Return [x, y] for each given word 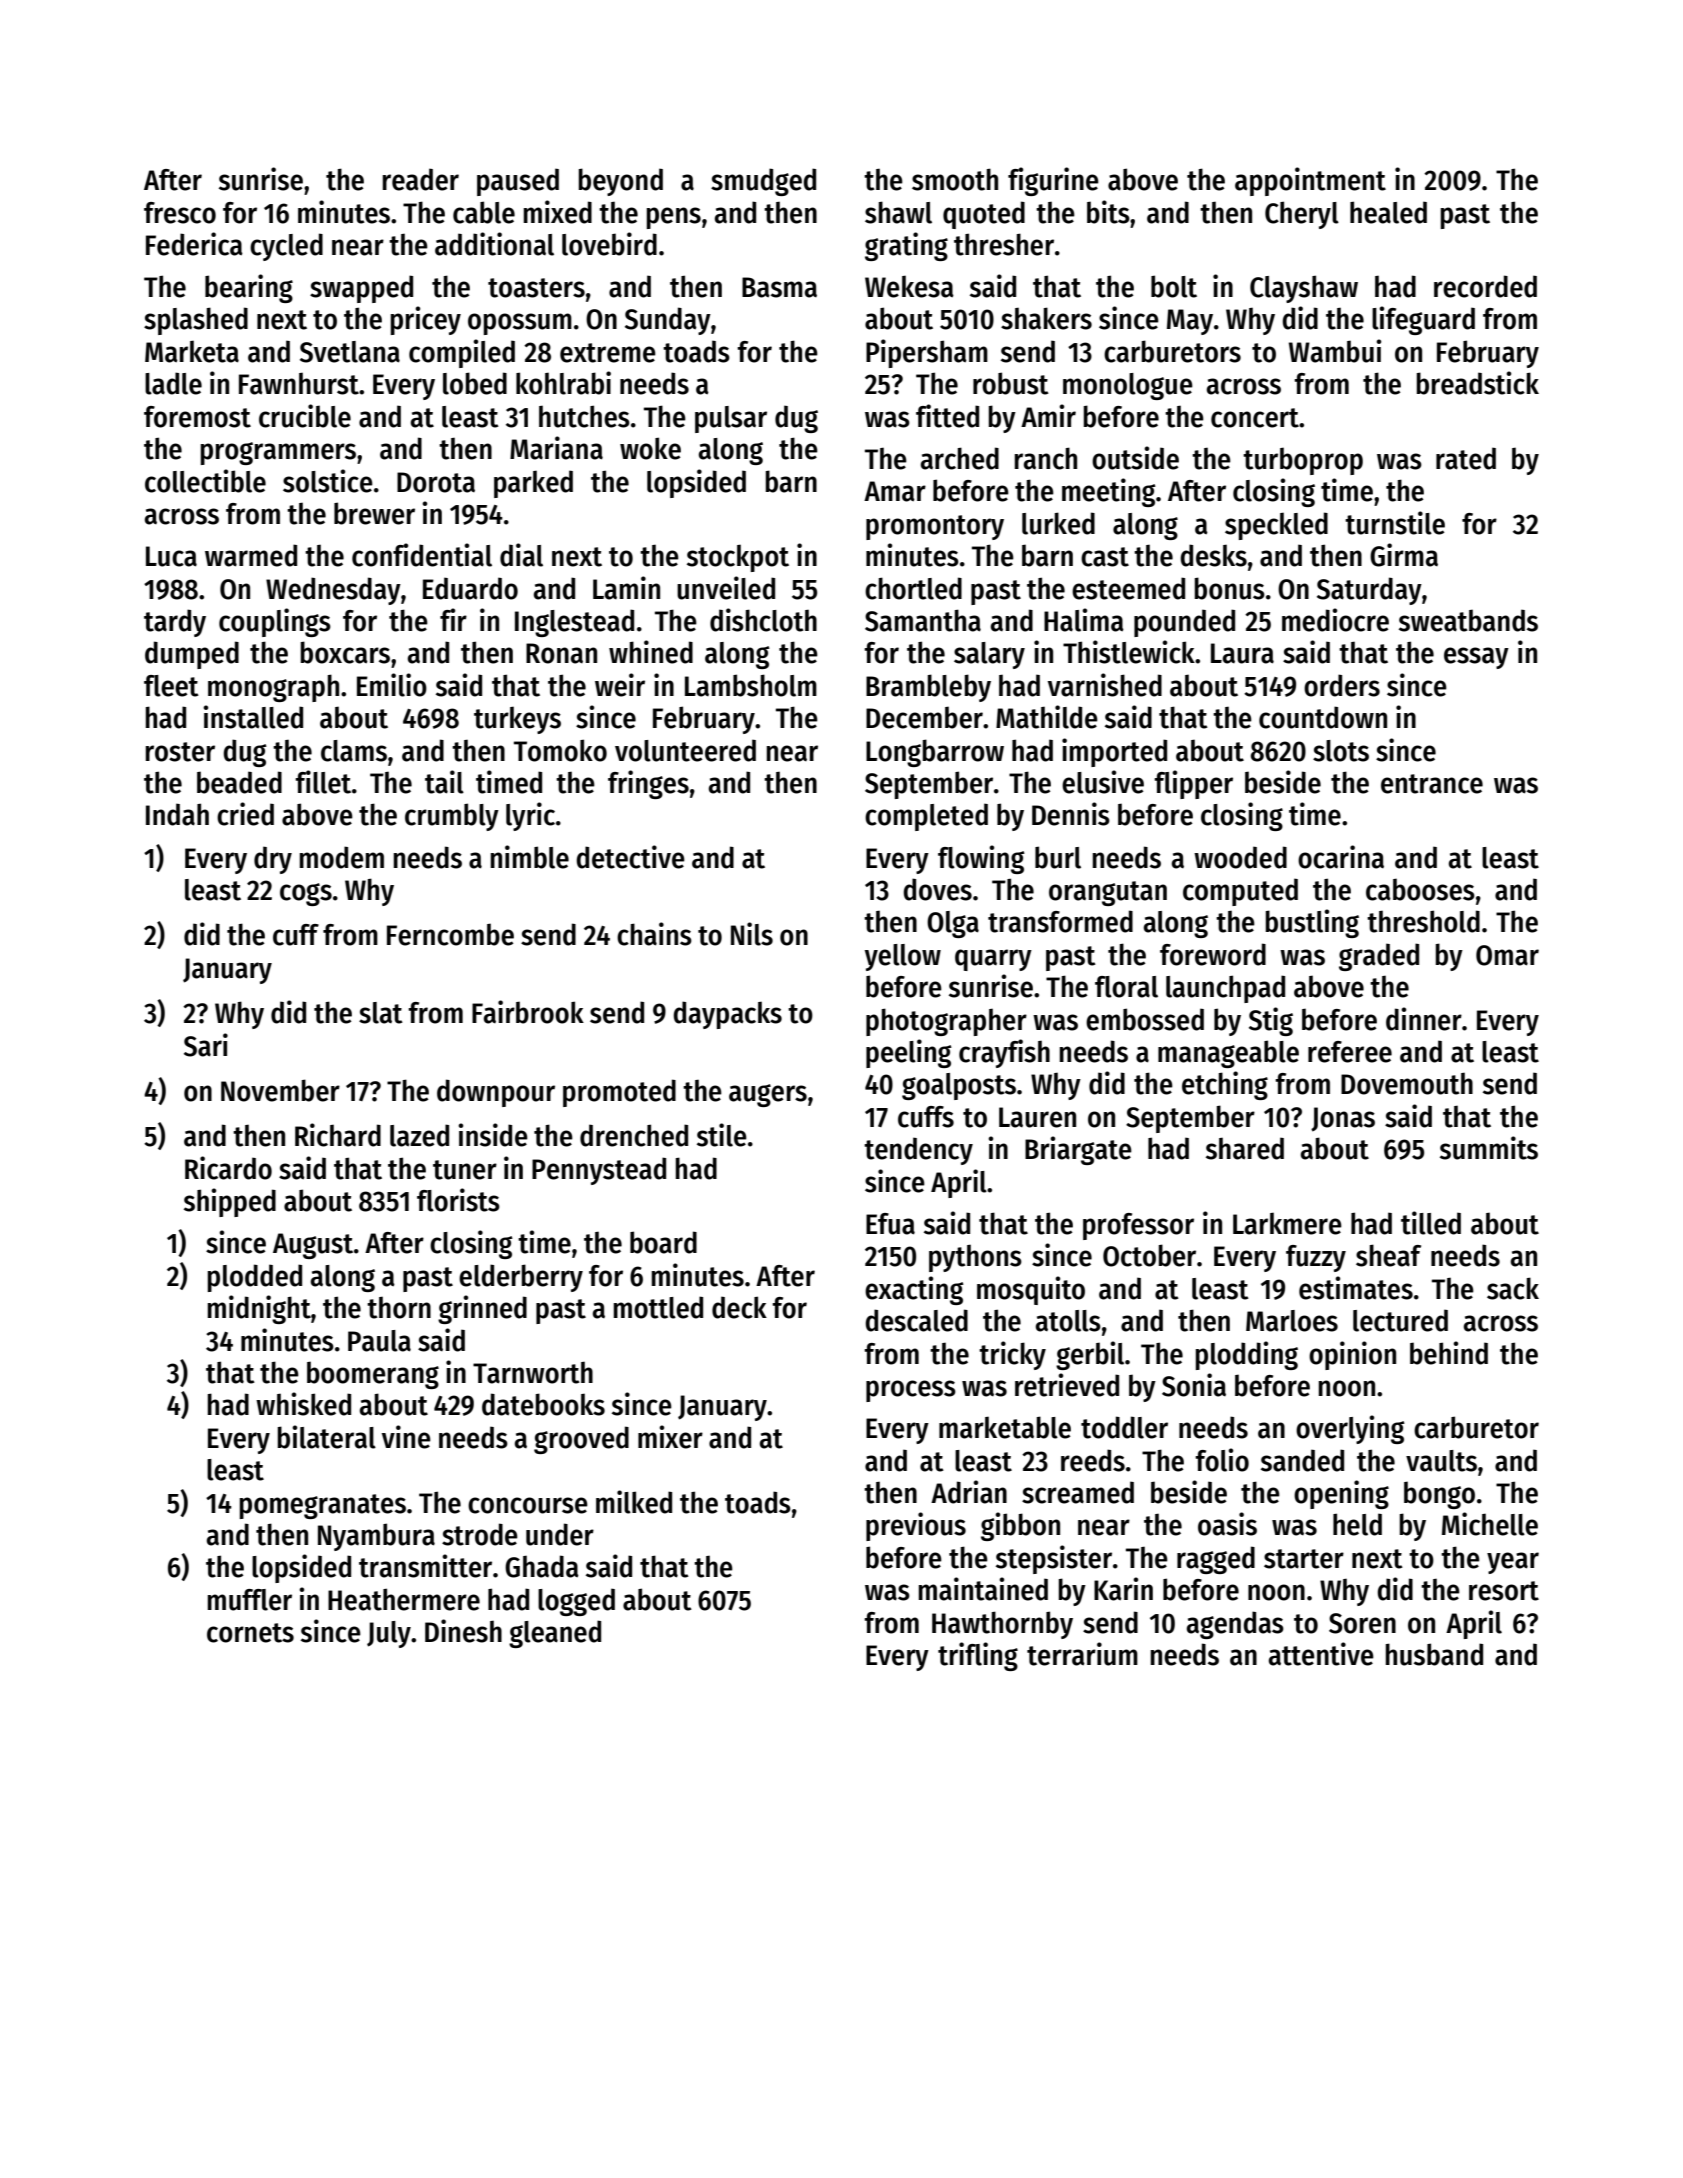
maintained [983, 1589]
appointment [1310, 181]
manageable [1228, 1054]
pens [674, 218]
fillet [323, 782]
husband [1434, 1654]
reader [421, 179]
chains [654, 934]
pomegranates [323, 1506]
